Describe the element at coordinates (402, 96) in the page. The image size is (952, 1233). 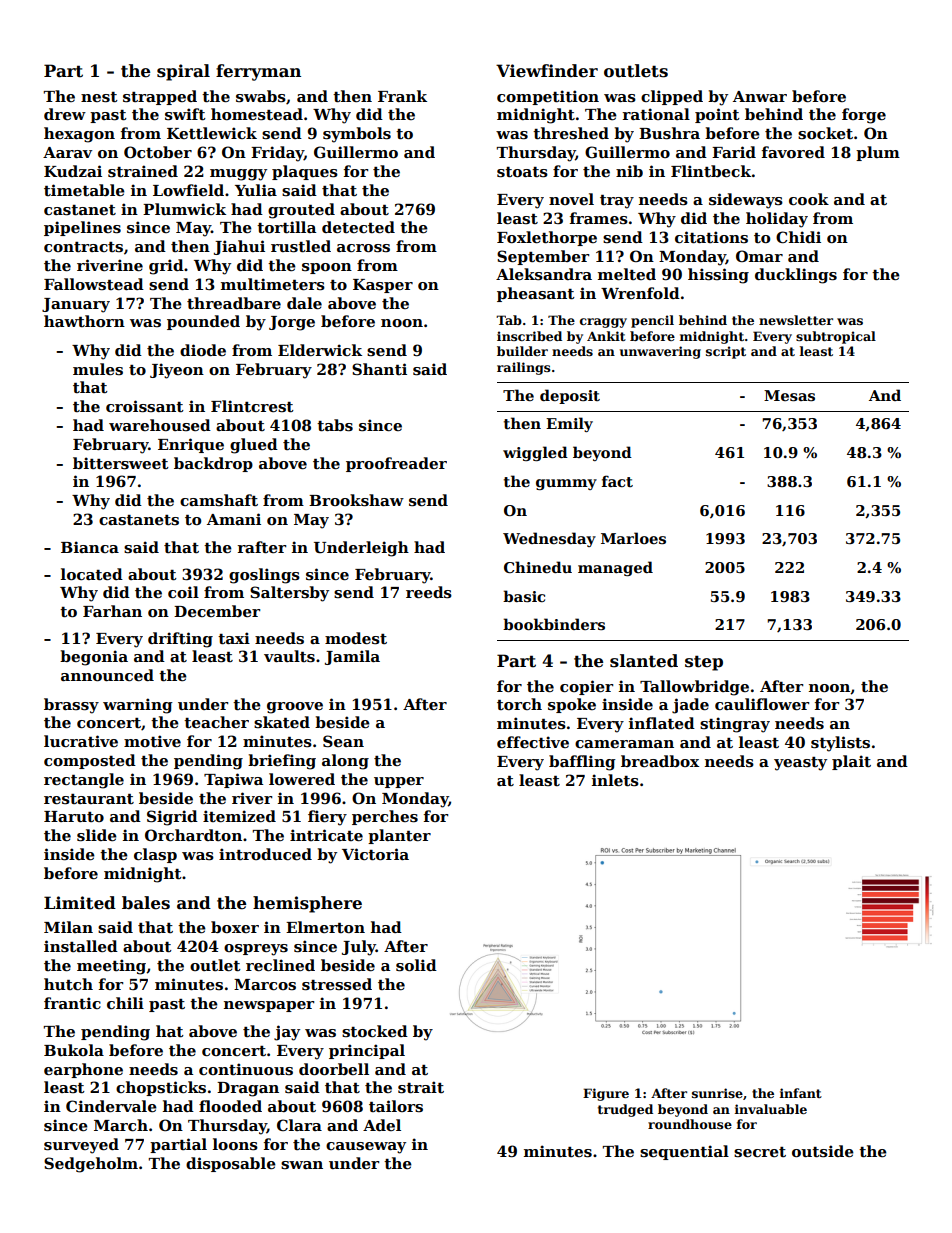
I see `Frank` at that location.
